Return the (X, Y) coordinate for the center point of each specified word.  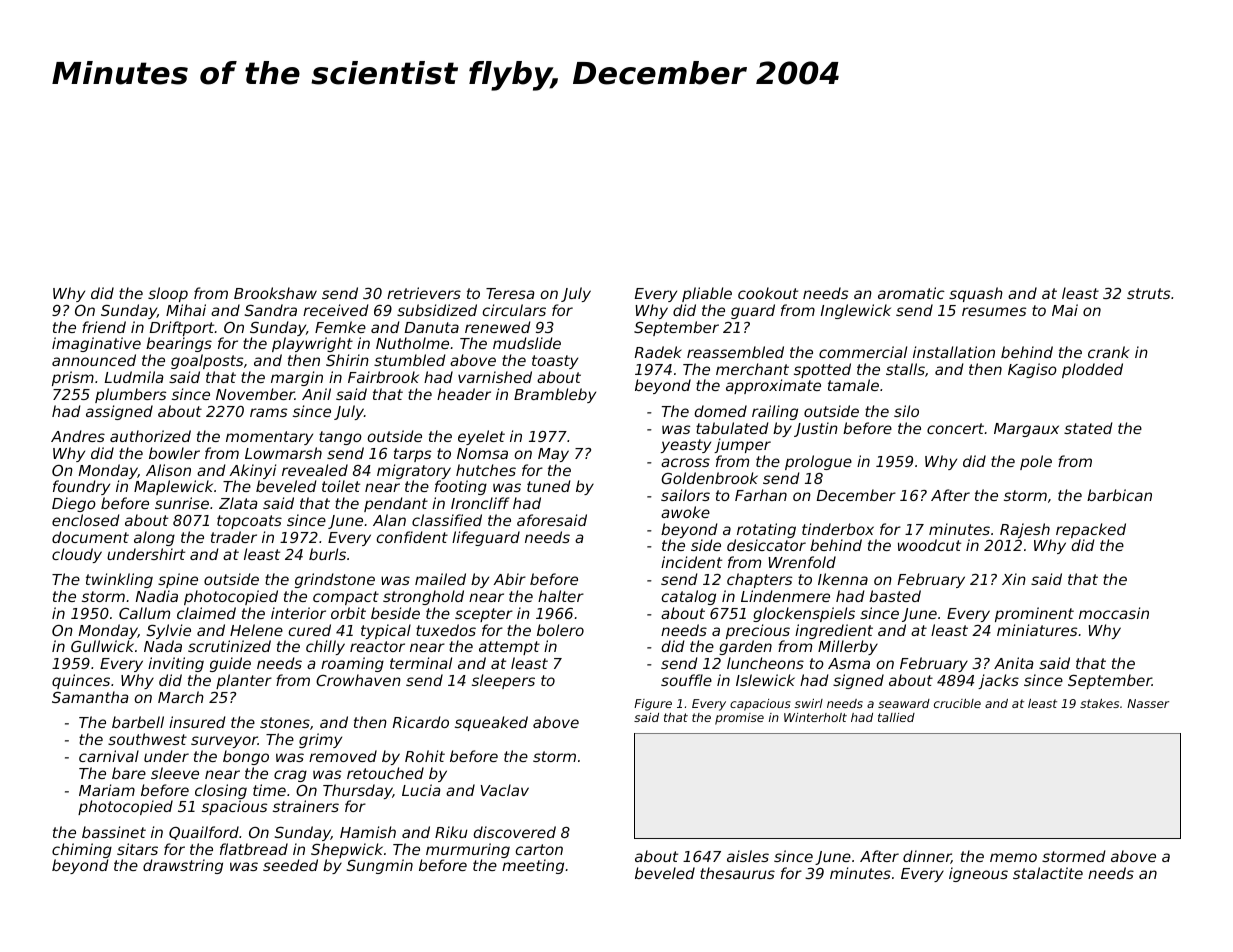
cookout (768, 293)
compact (346, 598)
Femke (340, 327)
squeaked (491, 723)
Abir (509, 579)
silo (906, 411)
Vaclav (505, 790)
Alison (168, 470)
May (553, 455)
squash (976, 294)
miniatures (1037, 630)
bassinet (114, 832)
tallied (896, 717)
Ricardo (421, 722)
